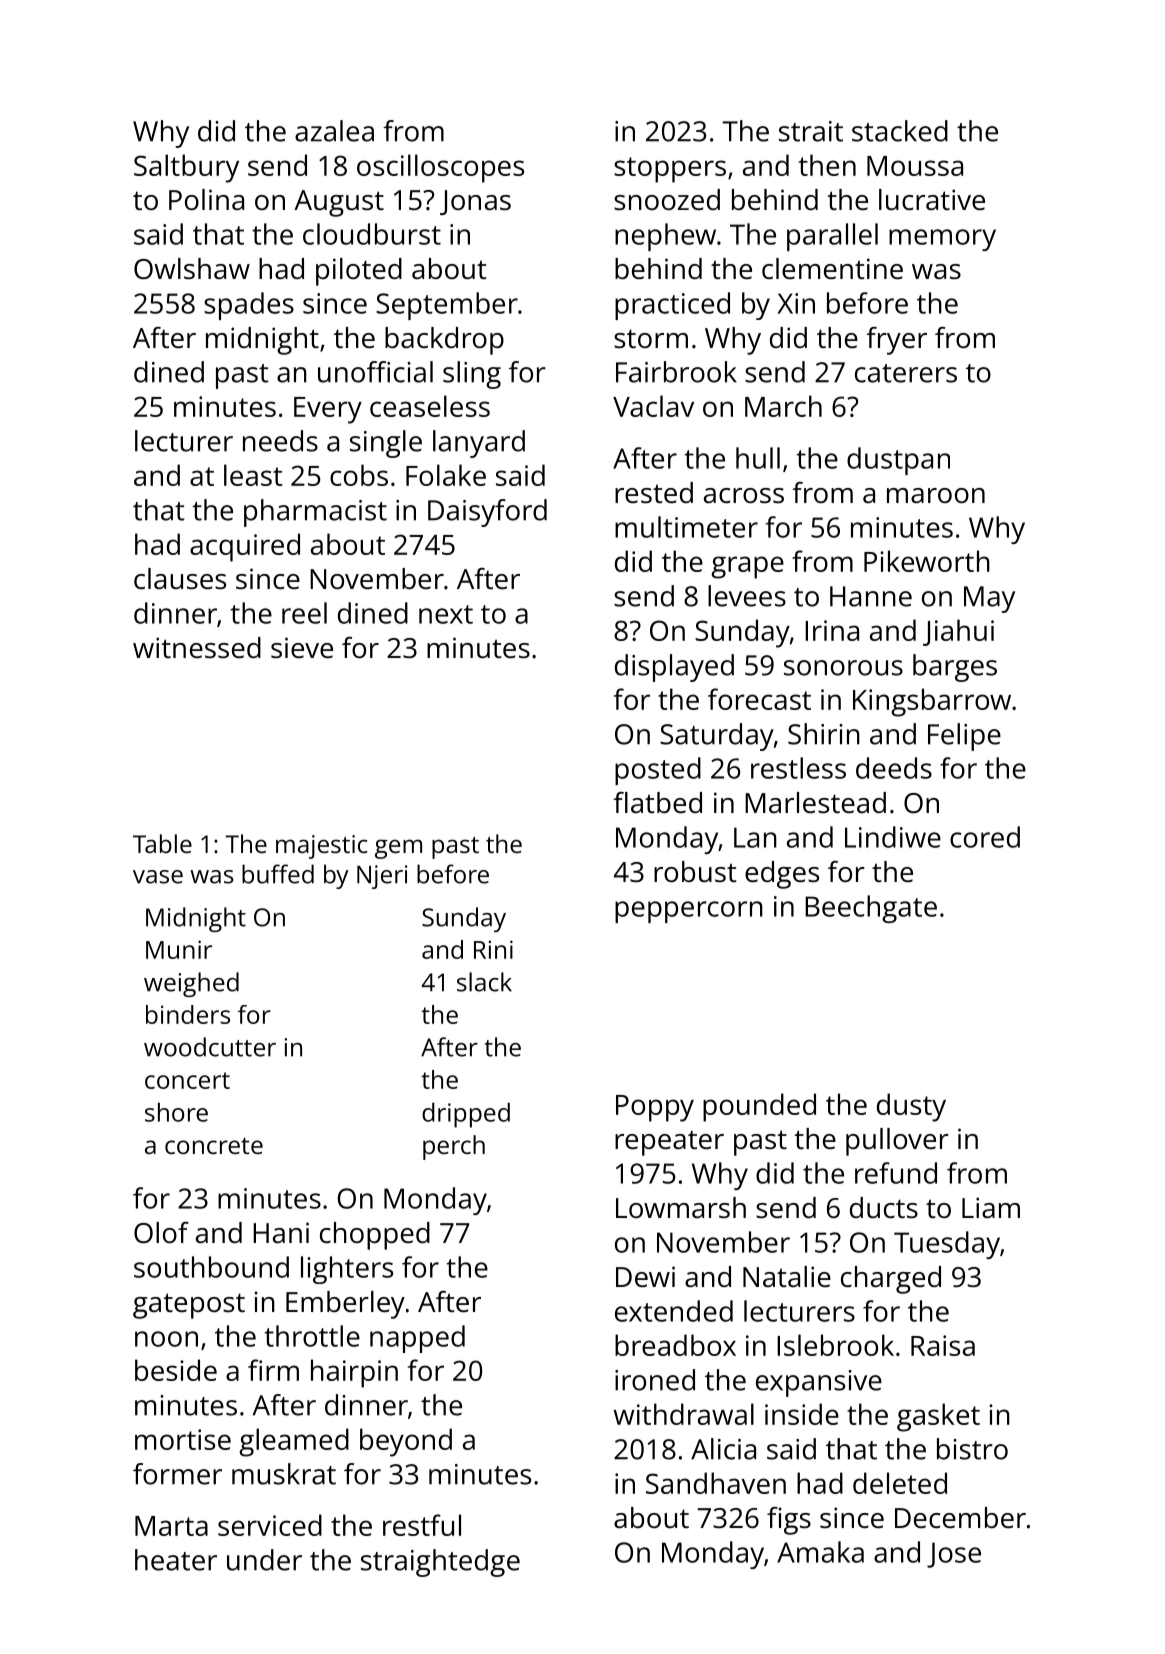  Describe the element at coordinates (249, 306) in the page. I see `spades` at that location.
